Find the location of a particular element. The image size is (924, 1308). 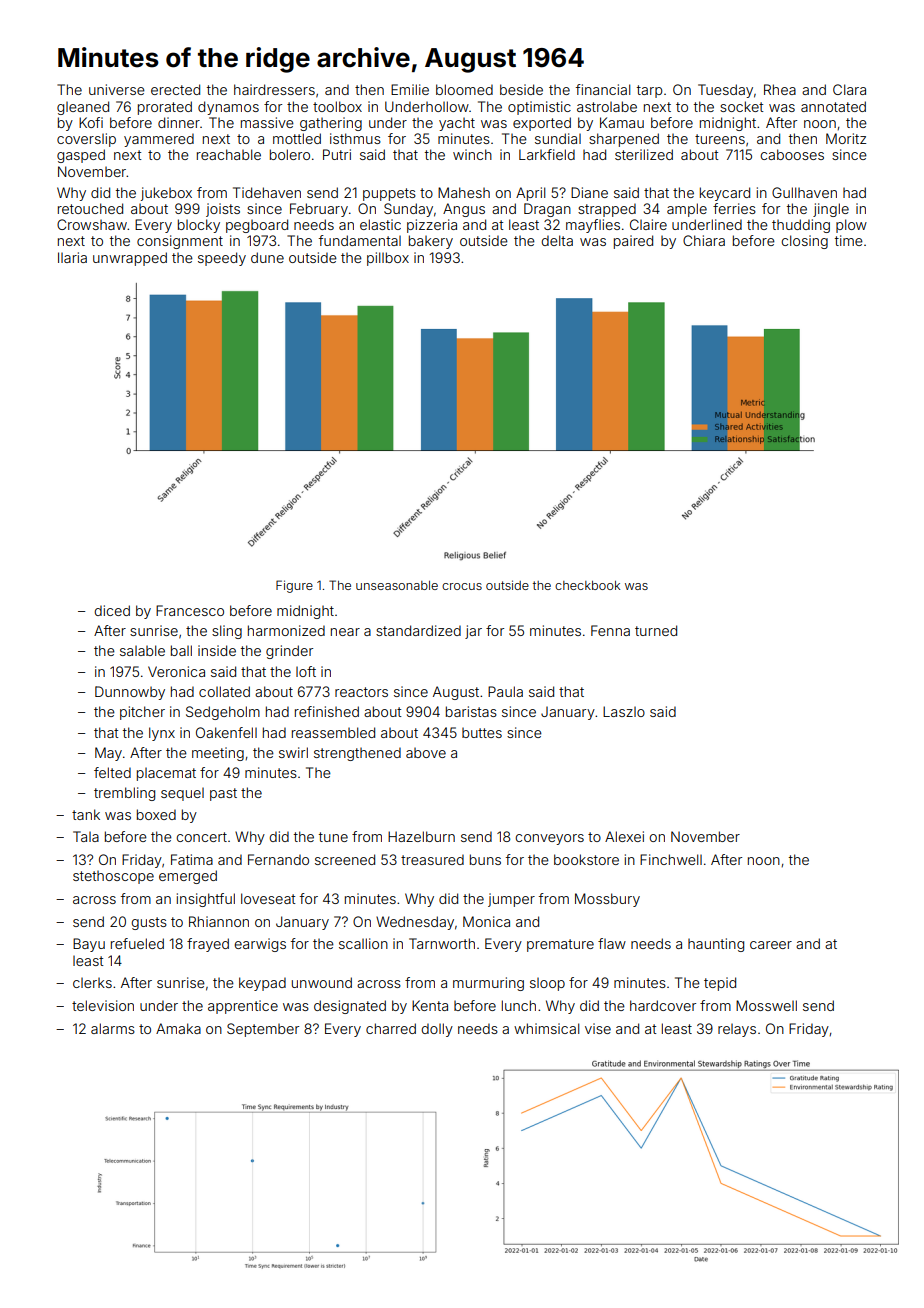

Rhea is located at coordinates (780, 89).
